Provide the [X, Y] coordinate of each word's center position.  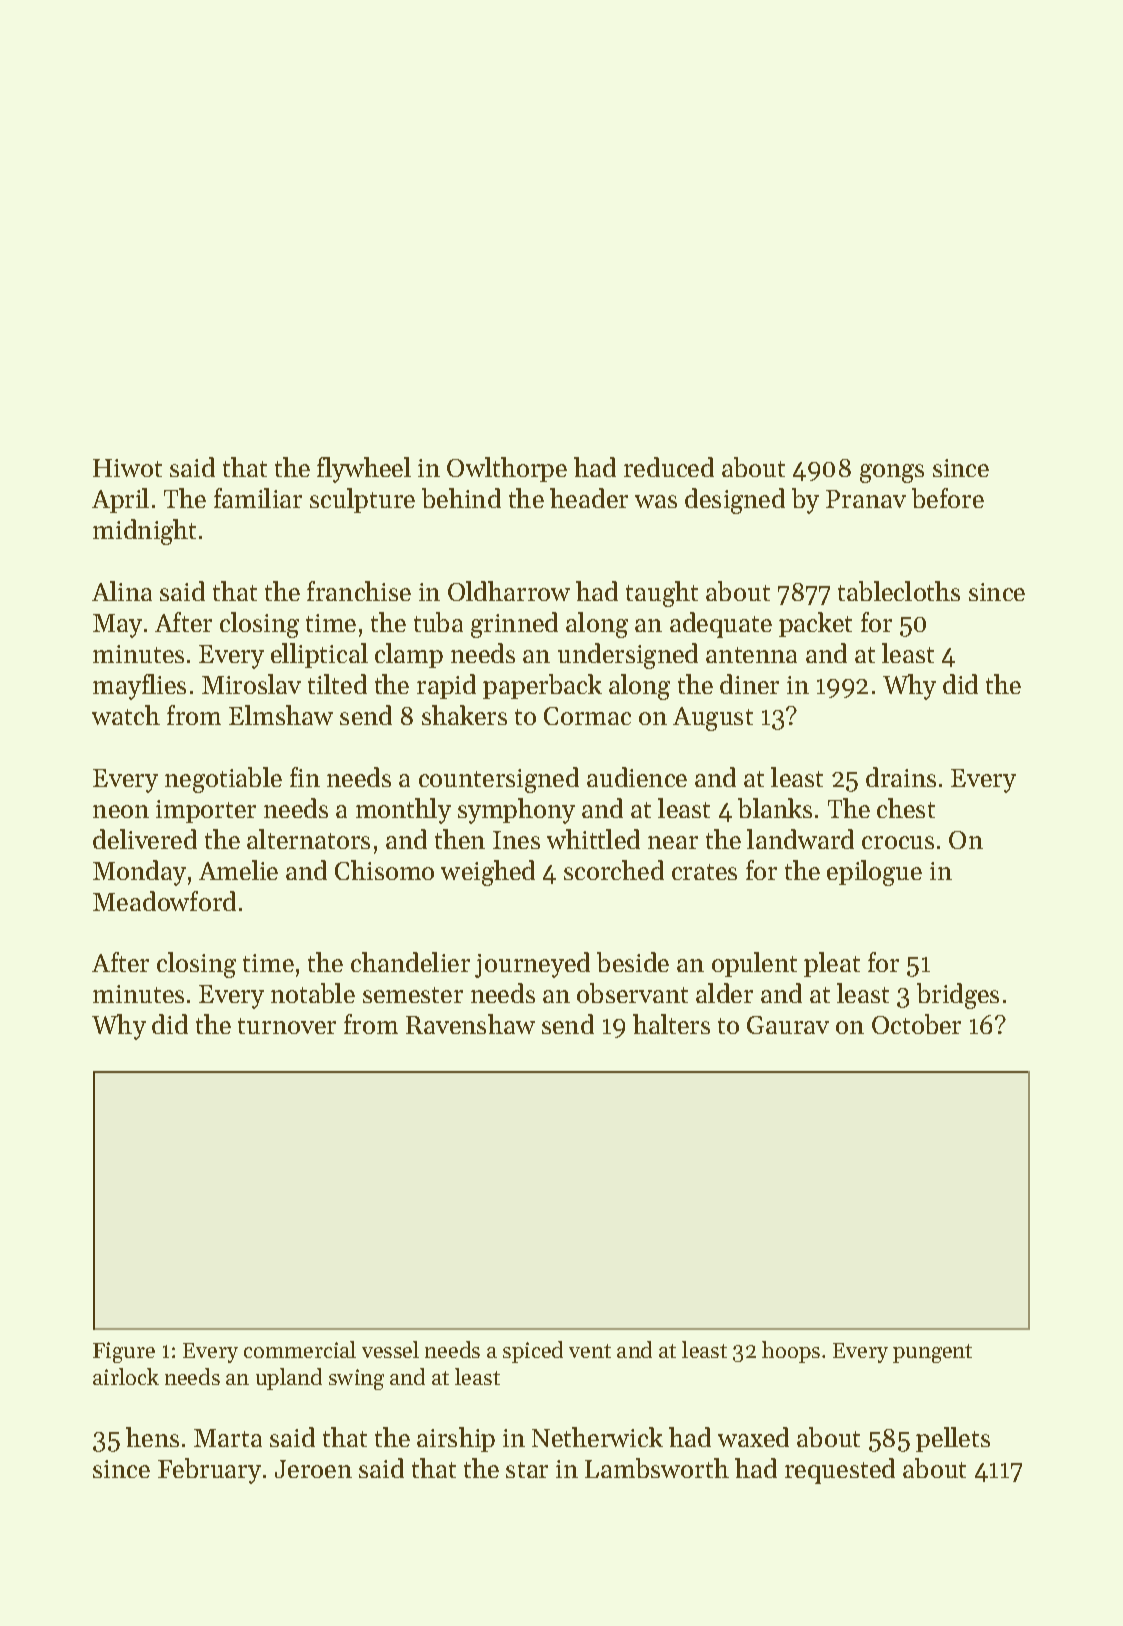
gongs [892, 473]
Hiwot [127, 468]
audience [637, 777]
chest [906, 808]
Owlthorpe [507, 469]
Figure [124, 1352]
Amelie [238, 870]
